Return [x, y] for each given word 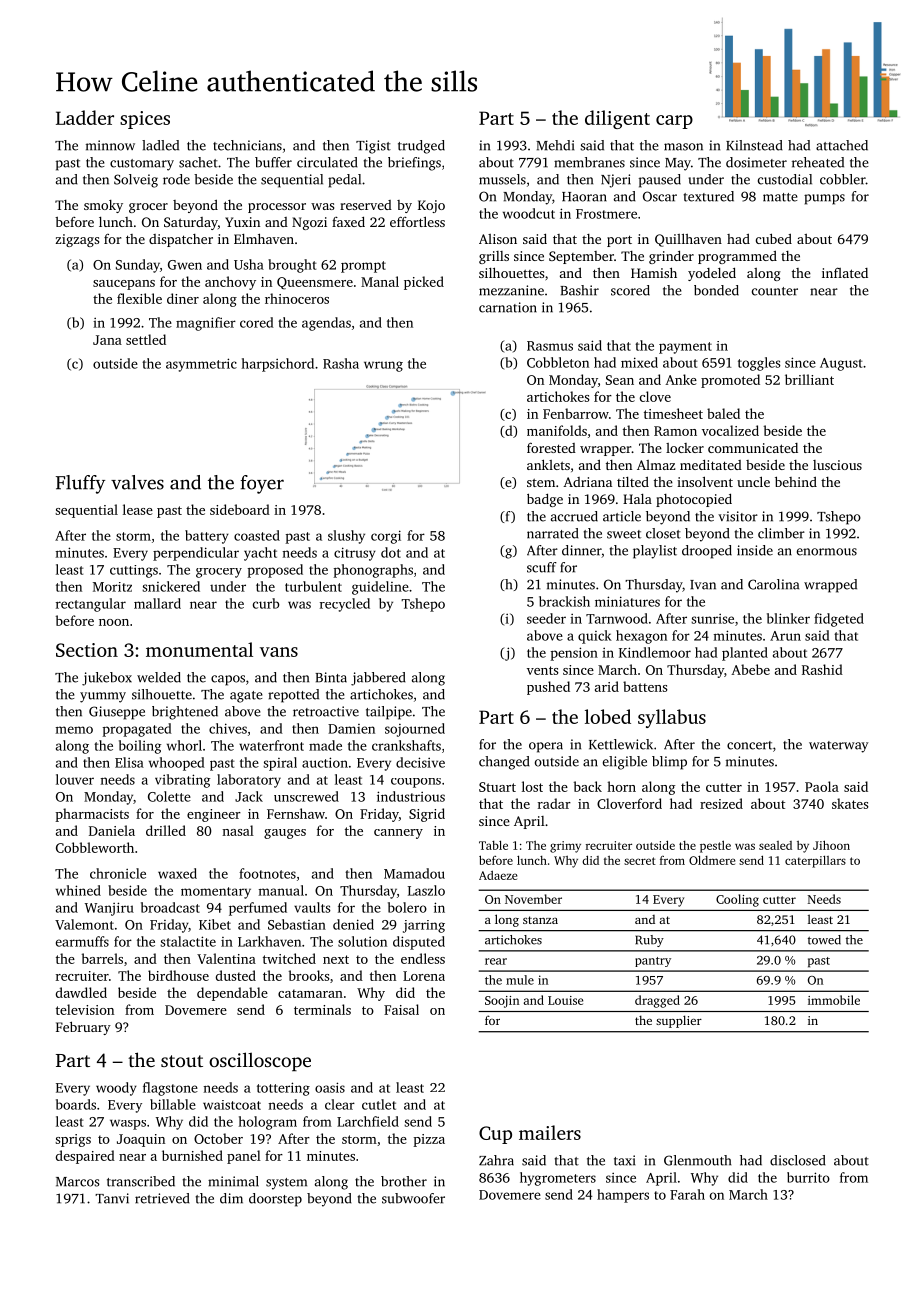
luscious [837, 465]
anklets [548, 464]
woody [116, 1089]
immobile [834, 1000]
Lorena [424, 976]
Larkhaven [269, 941]
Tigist [373, 147]
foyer [262, 484]
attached [842, 145]
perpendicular [196, 554]
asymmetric [201, 365]
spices [145, 120]
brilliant [809, 379]
